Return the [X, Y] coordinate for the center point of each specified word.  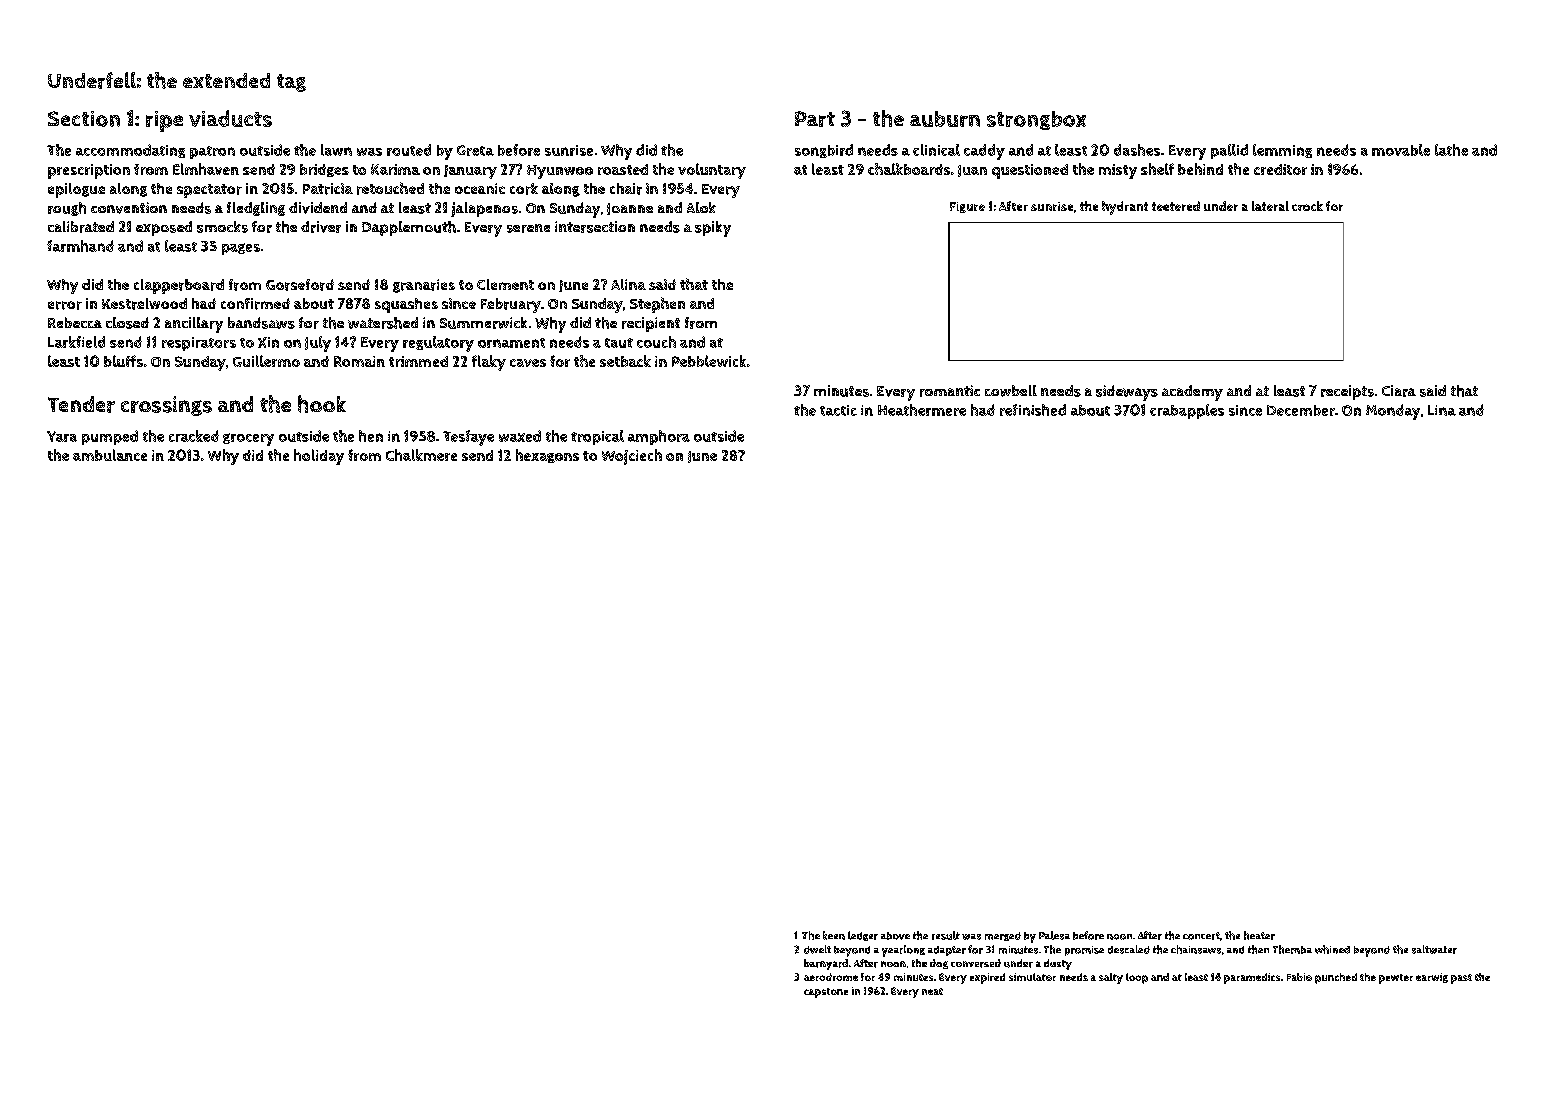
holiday [319, 457]
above [895, 936]
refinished [1033, 410]
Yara [62, 436]
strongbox [1036, 120]
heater [1259, 935]
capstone [826, 993]
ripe [164, 121]
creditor [1280, 169]
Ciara [1399, 391]
